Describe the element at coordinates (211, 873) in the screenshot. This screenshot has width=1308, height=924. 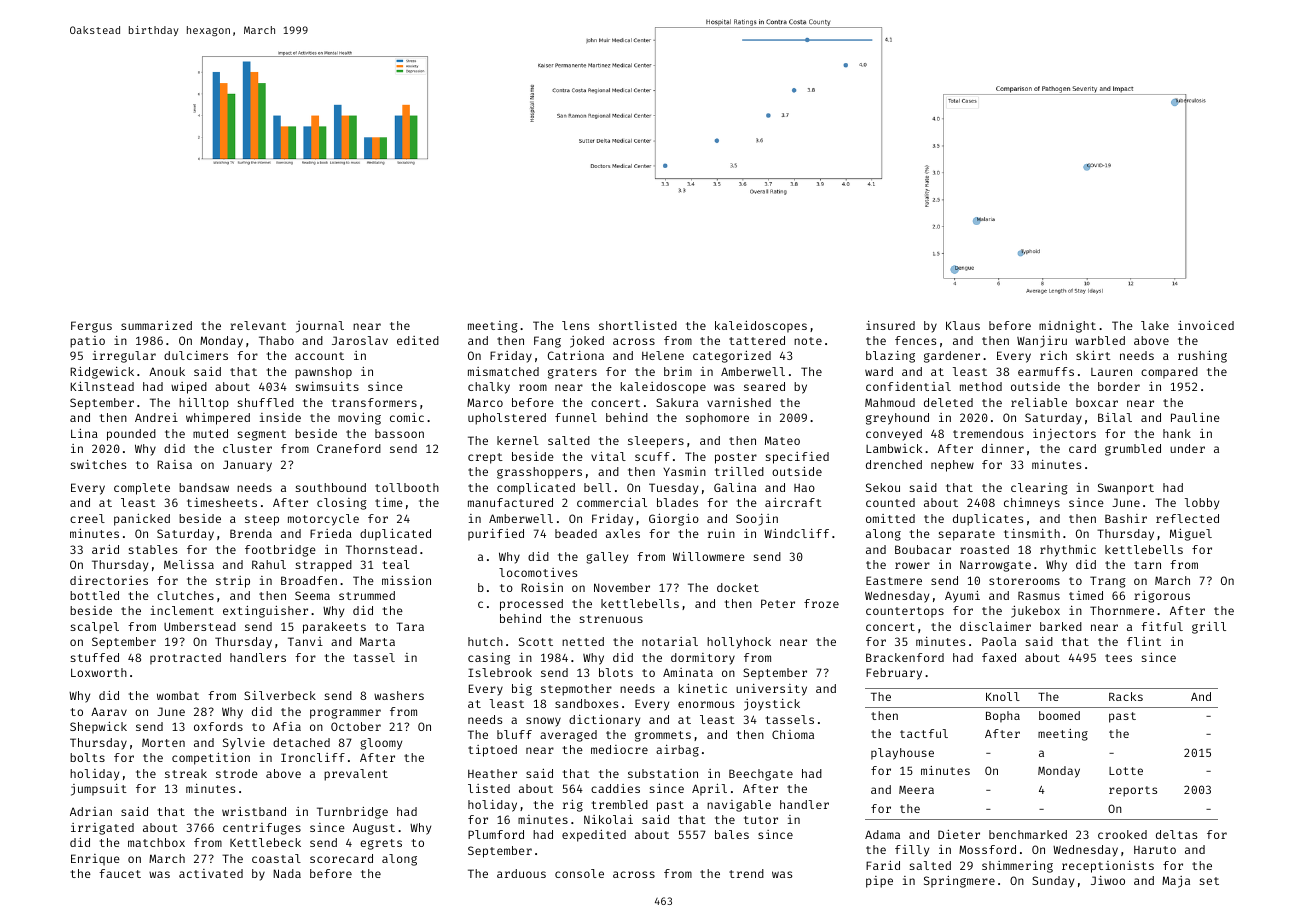
I see `activated` at that location.
